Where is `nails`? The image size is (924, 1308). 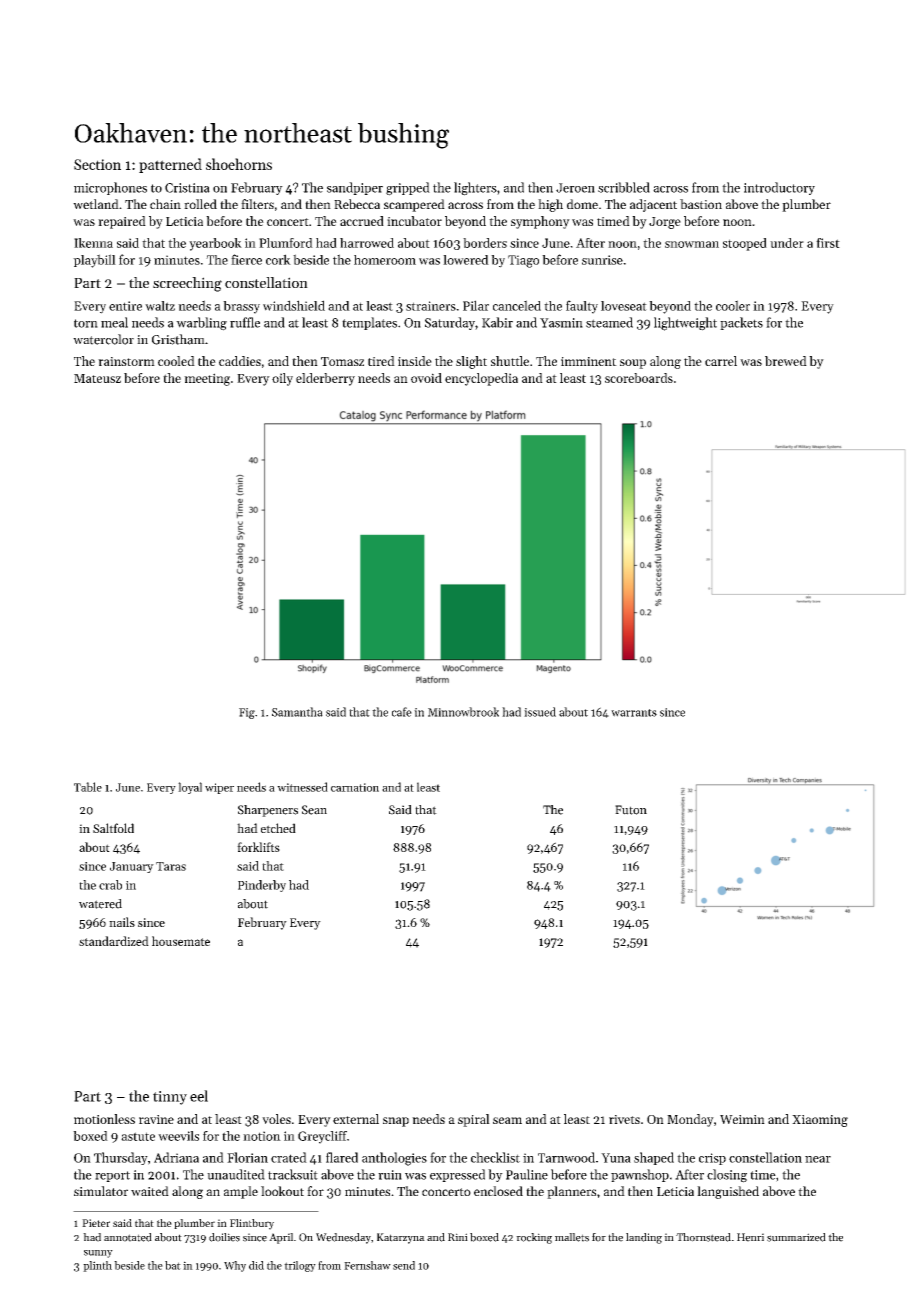
nails is located at coordinates (122, 922).
